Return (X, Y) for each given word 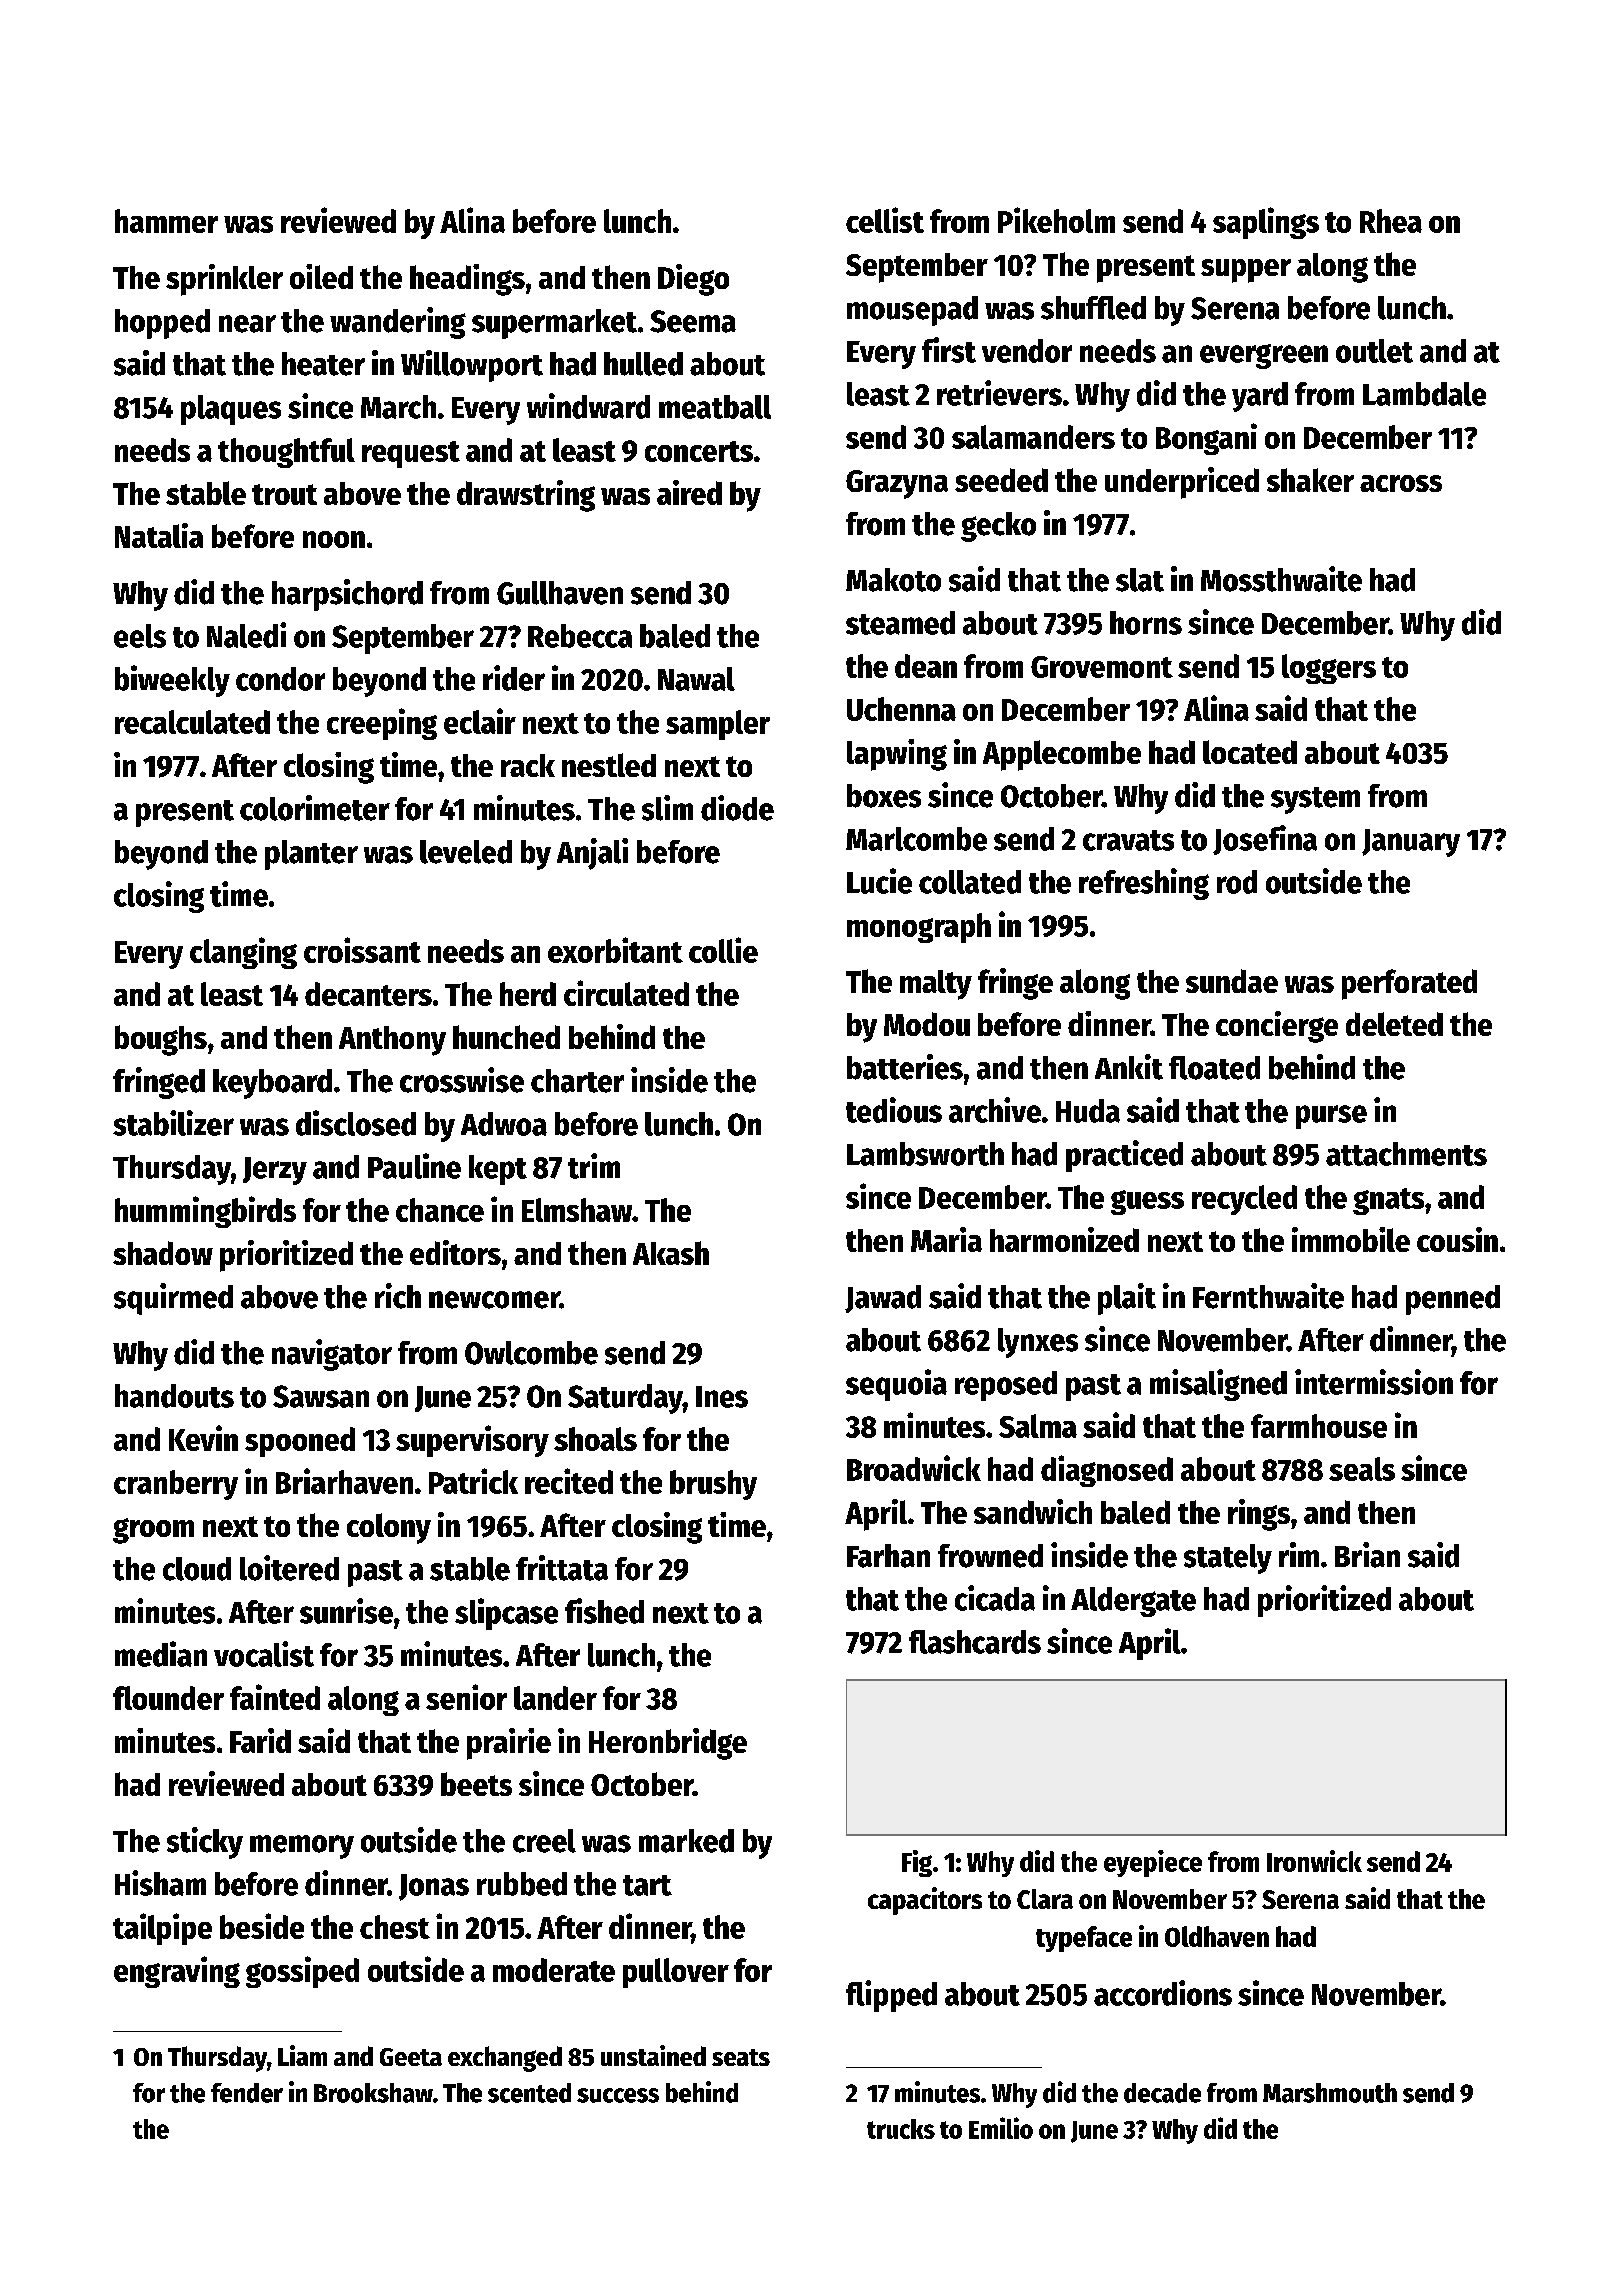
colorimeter (315, 808)
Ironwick (1314, 1861)
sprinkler (224, 280)
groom (153, 1531)
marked (686, 1841)
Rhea (1391, 221)
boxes (884, 796)
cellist (885, 220)
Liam (302, 2055)
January (1411, 843)
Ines (722, 1397)
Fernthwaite (1268, 1296)
